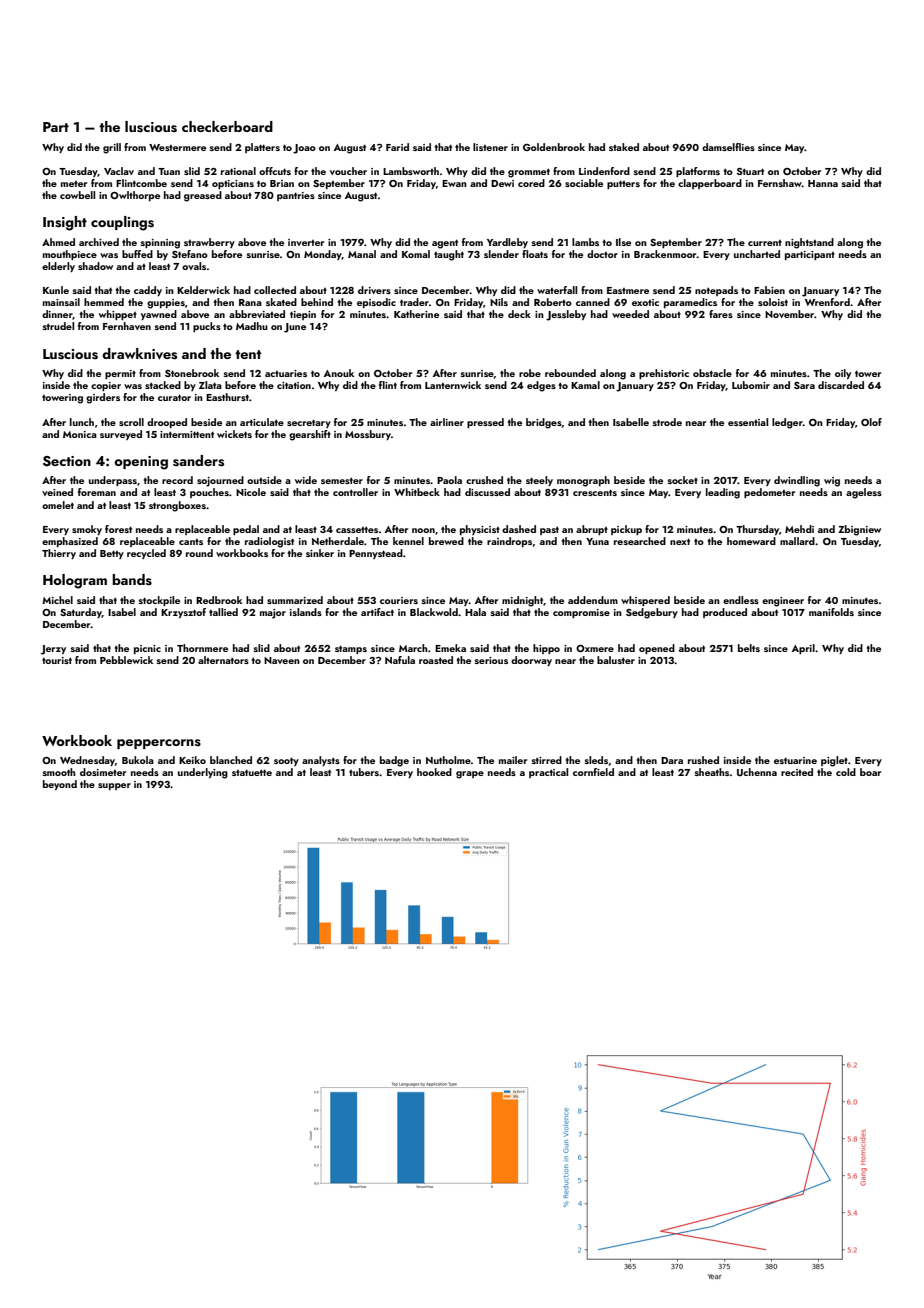 This page has height=1308, width=924. I want to click on rebounded, so click(570, 373).
